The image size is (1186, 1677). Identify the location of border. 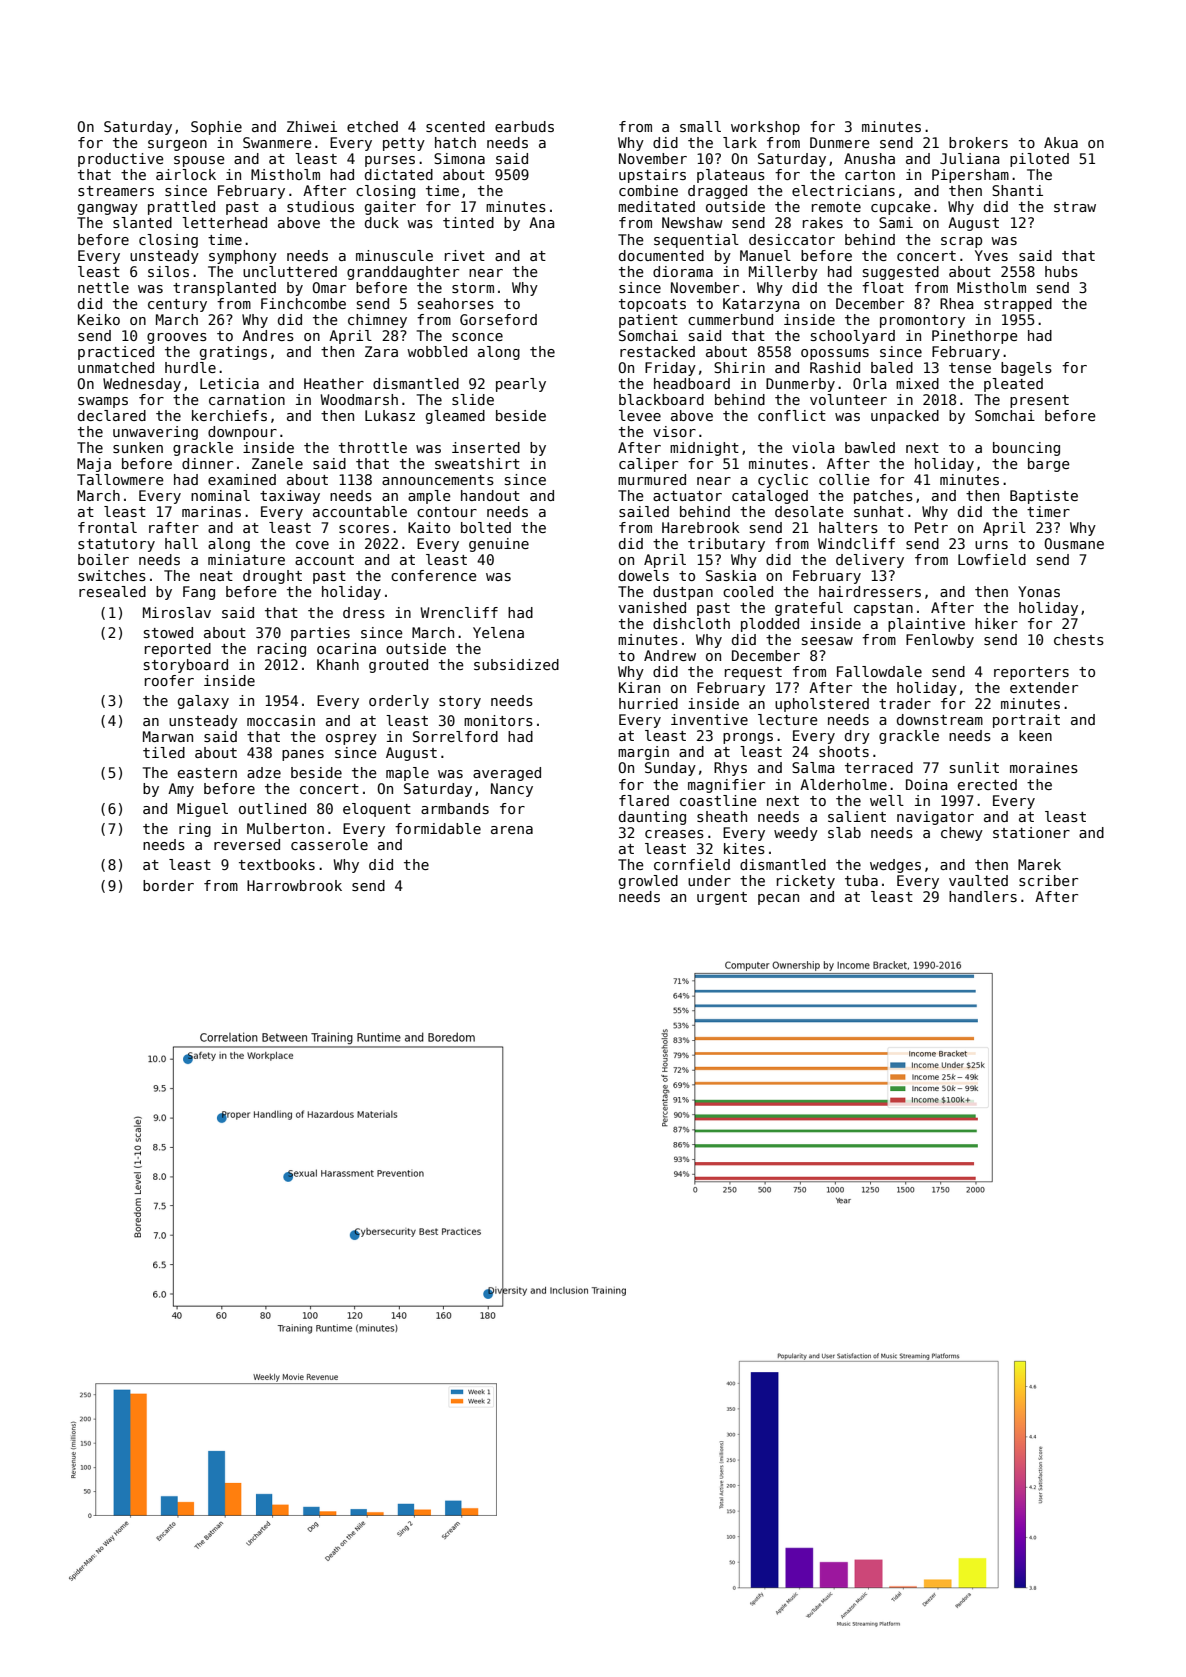
(168, 885).
